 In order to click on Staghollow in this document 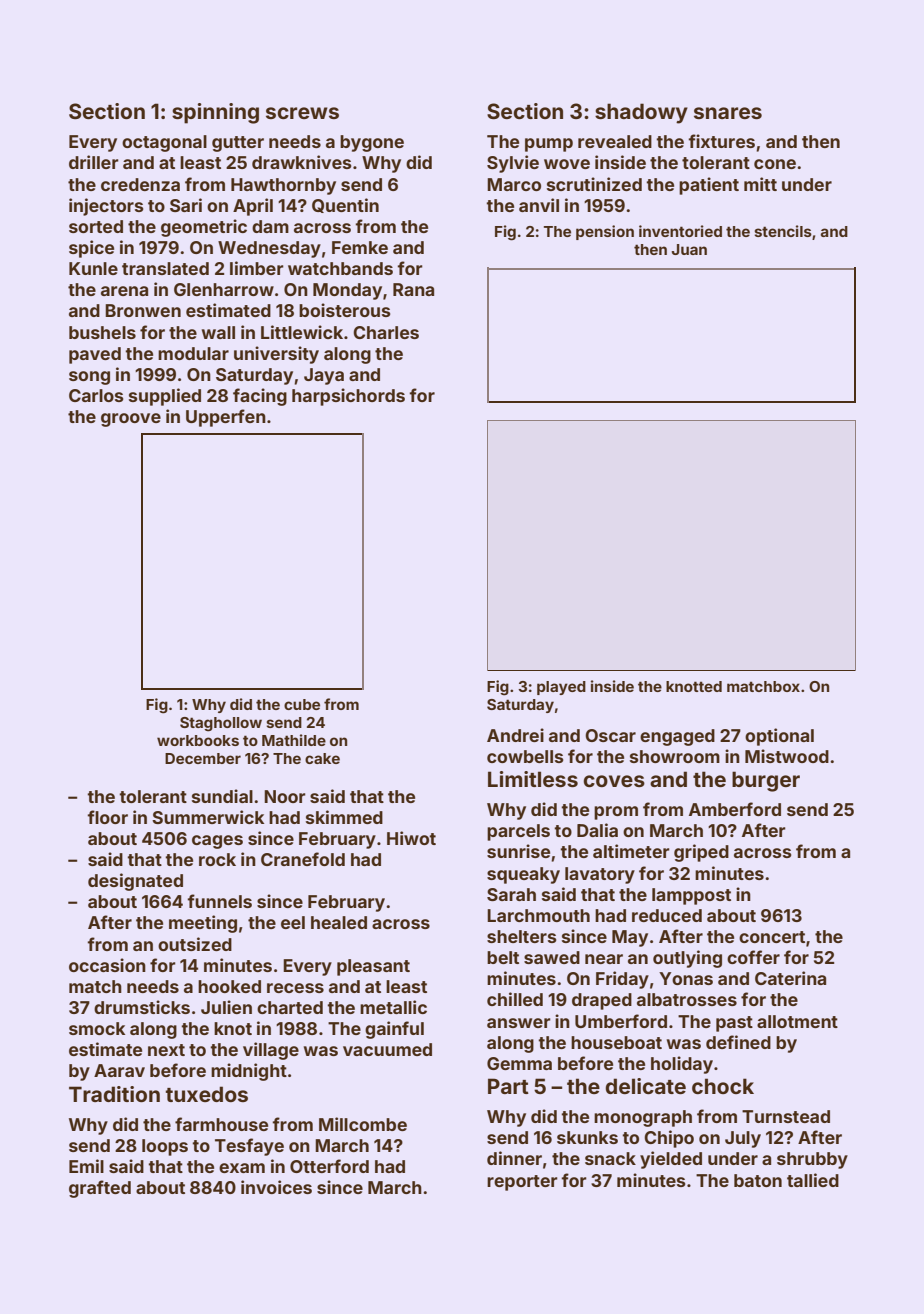, I will do `click(221, 724)`.
